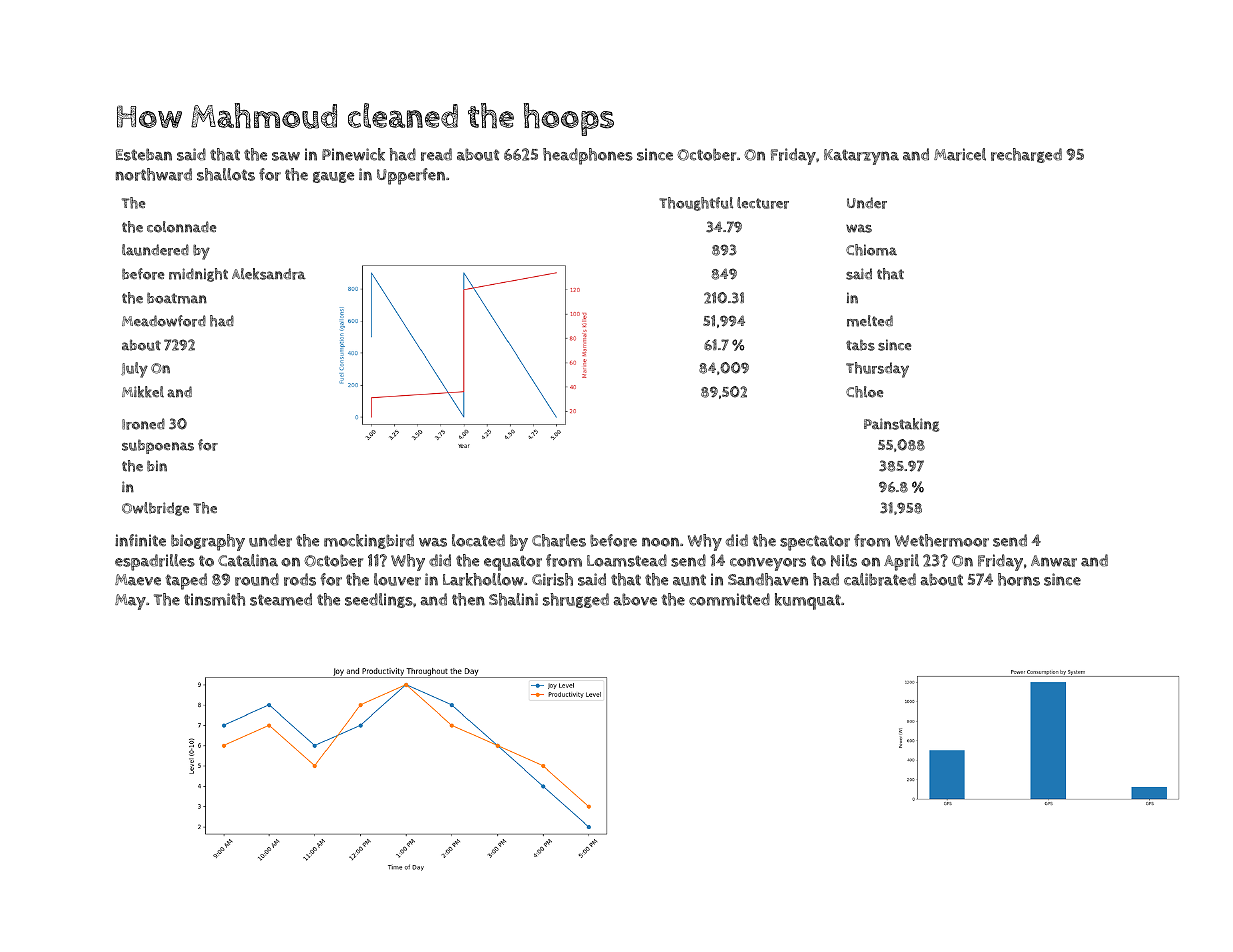 This page has width=1233, height=952. I want to click on Katarzyna, so click(861, 157).
